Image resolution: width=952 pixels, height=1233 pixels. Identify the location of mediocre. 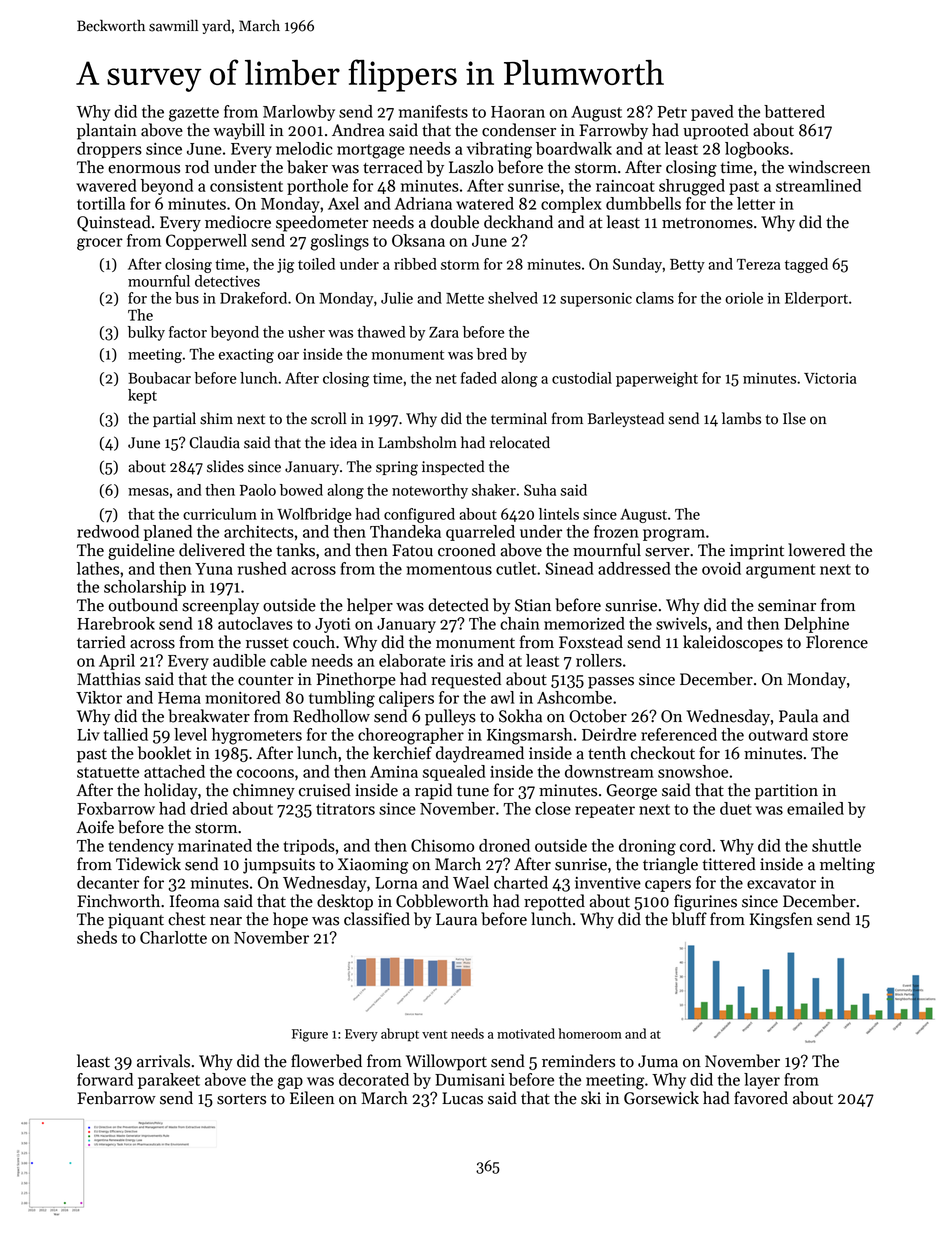
(238, 222).
